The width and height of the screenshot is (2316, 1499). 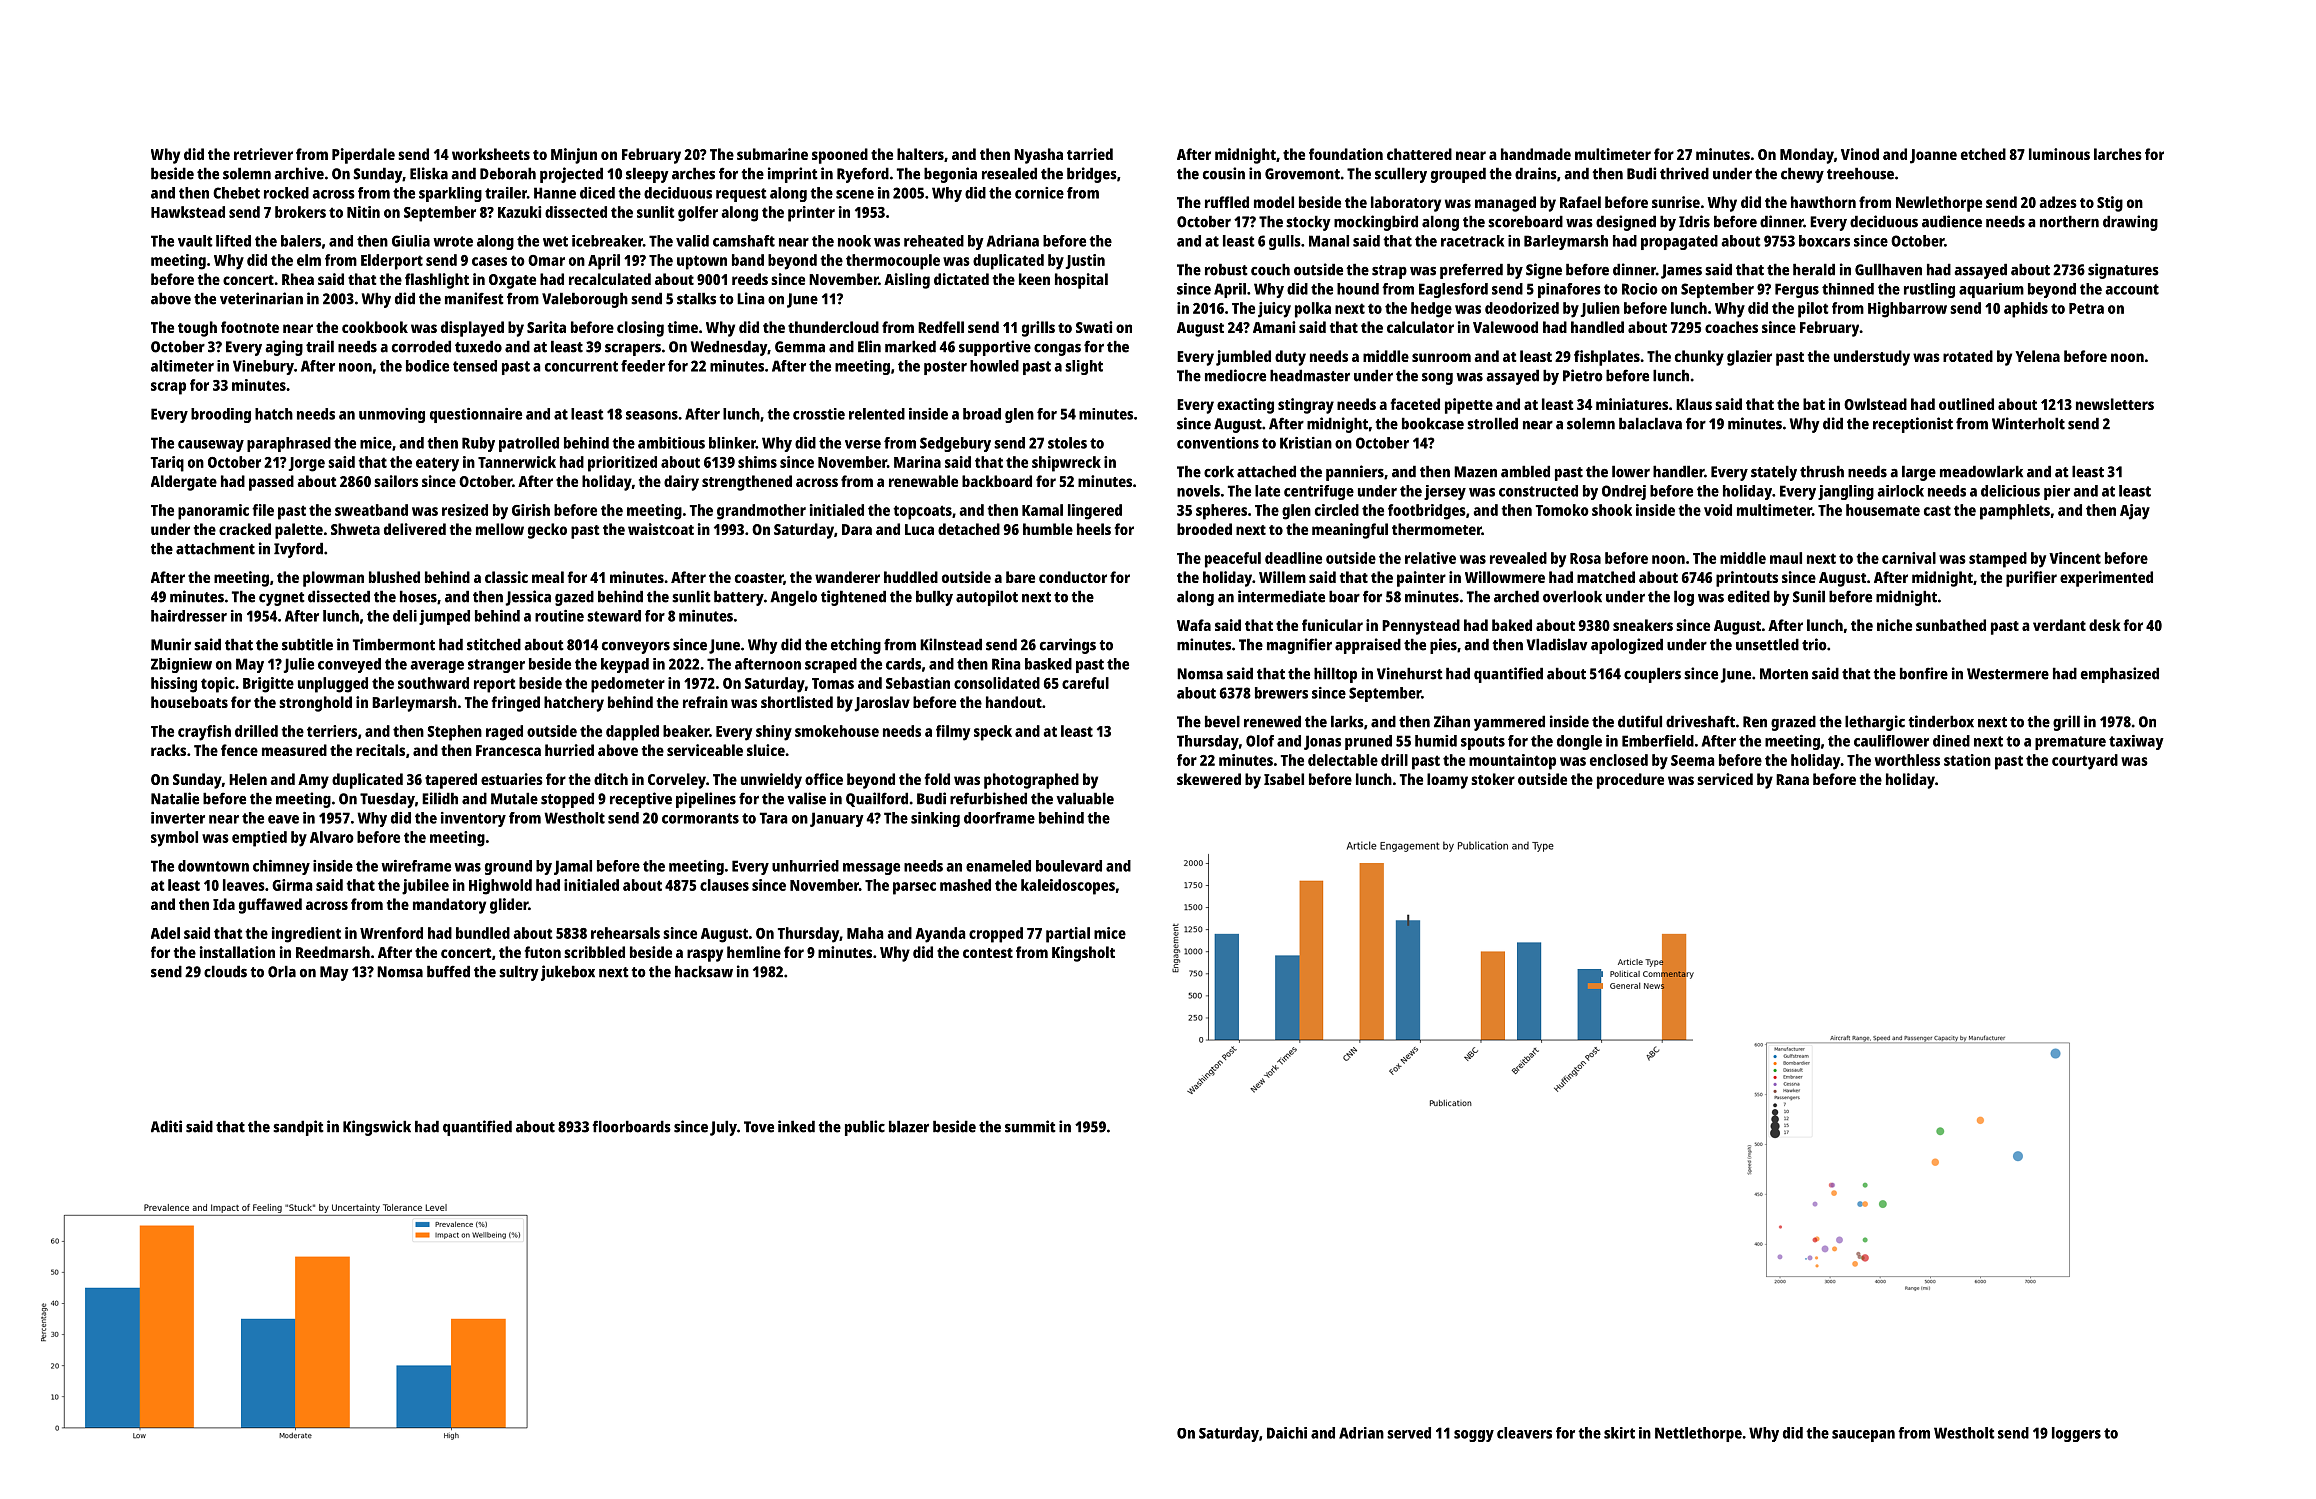 What do you see at coordinates (391, 933) in the screenshot?
I see `Wrenford` at bounding box center [391, 933].
